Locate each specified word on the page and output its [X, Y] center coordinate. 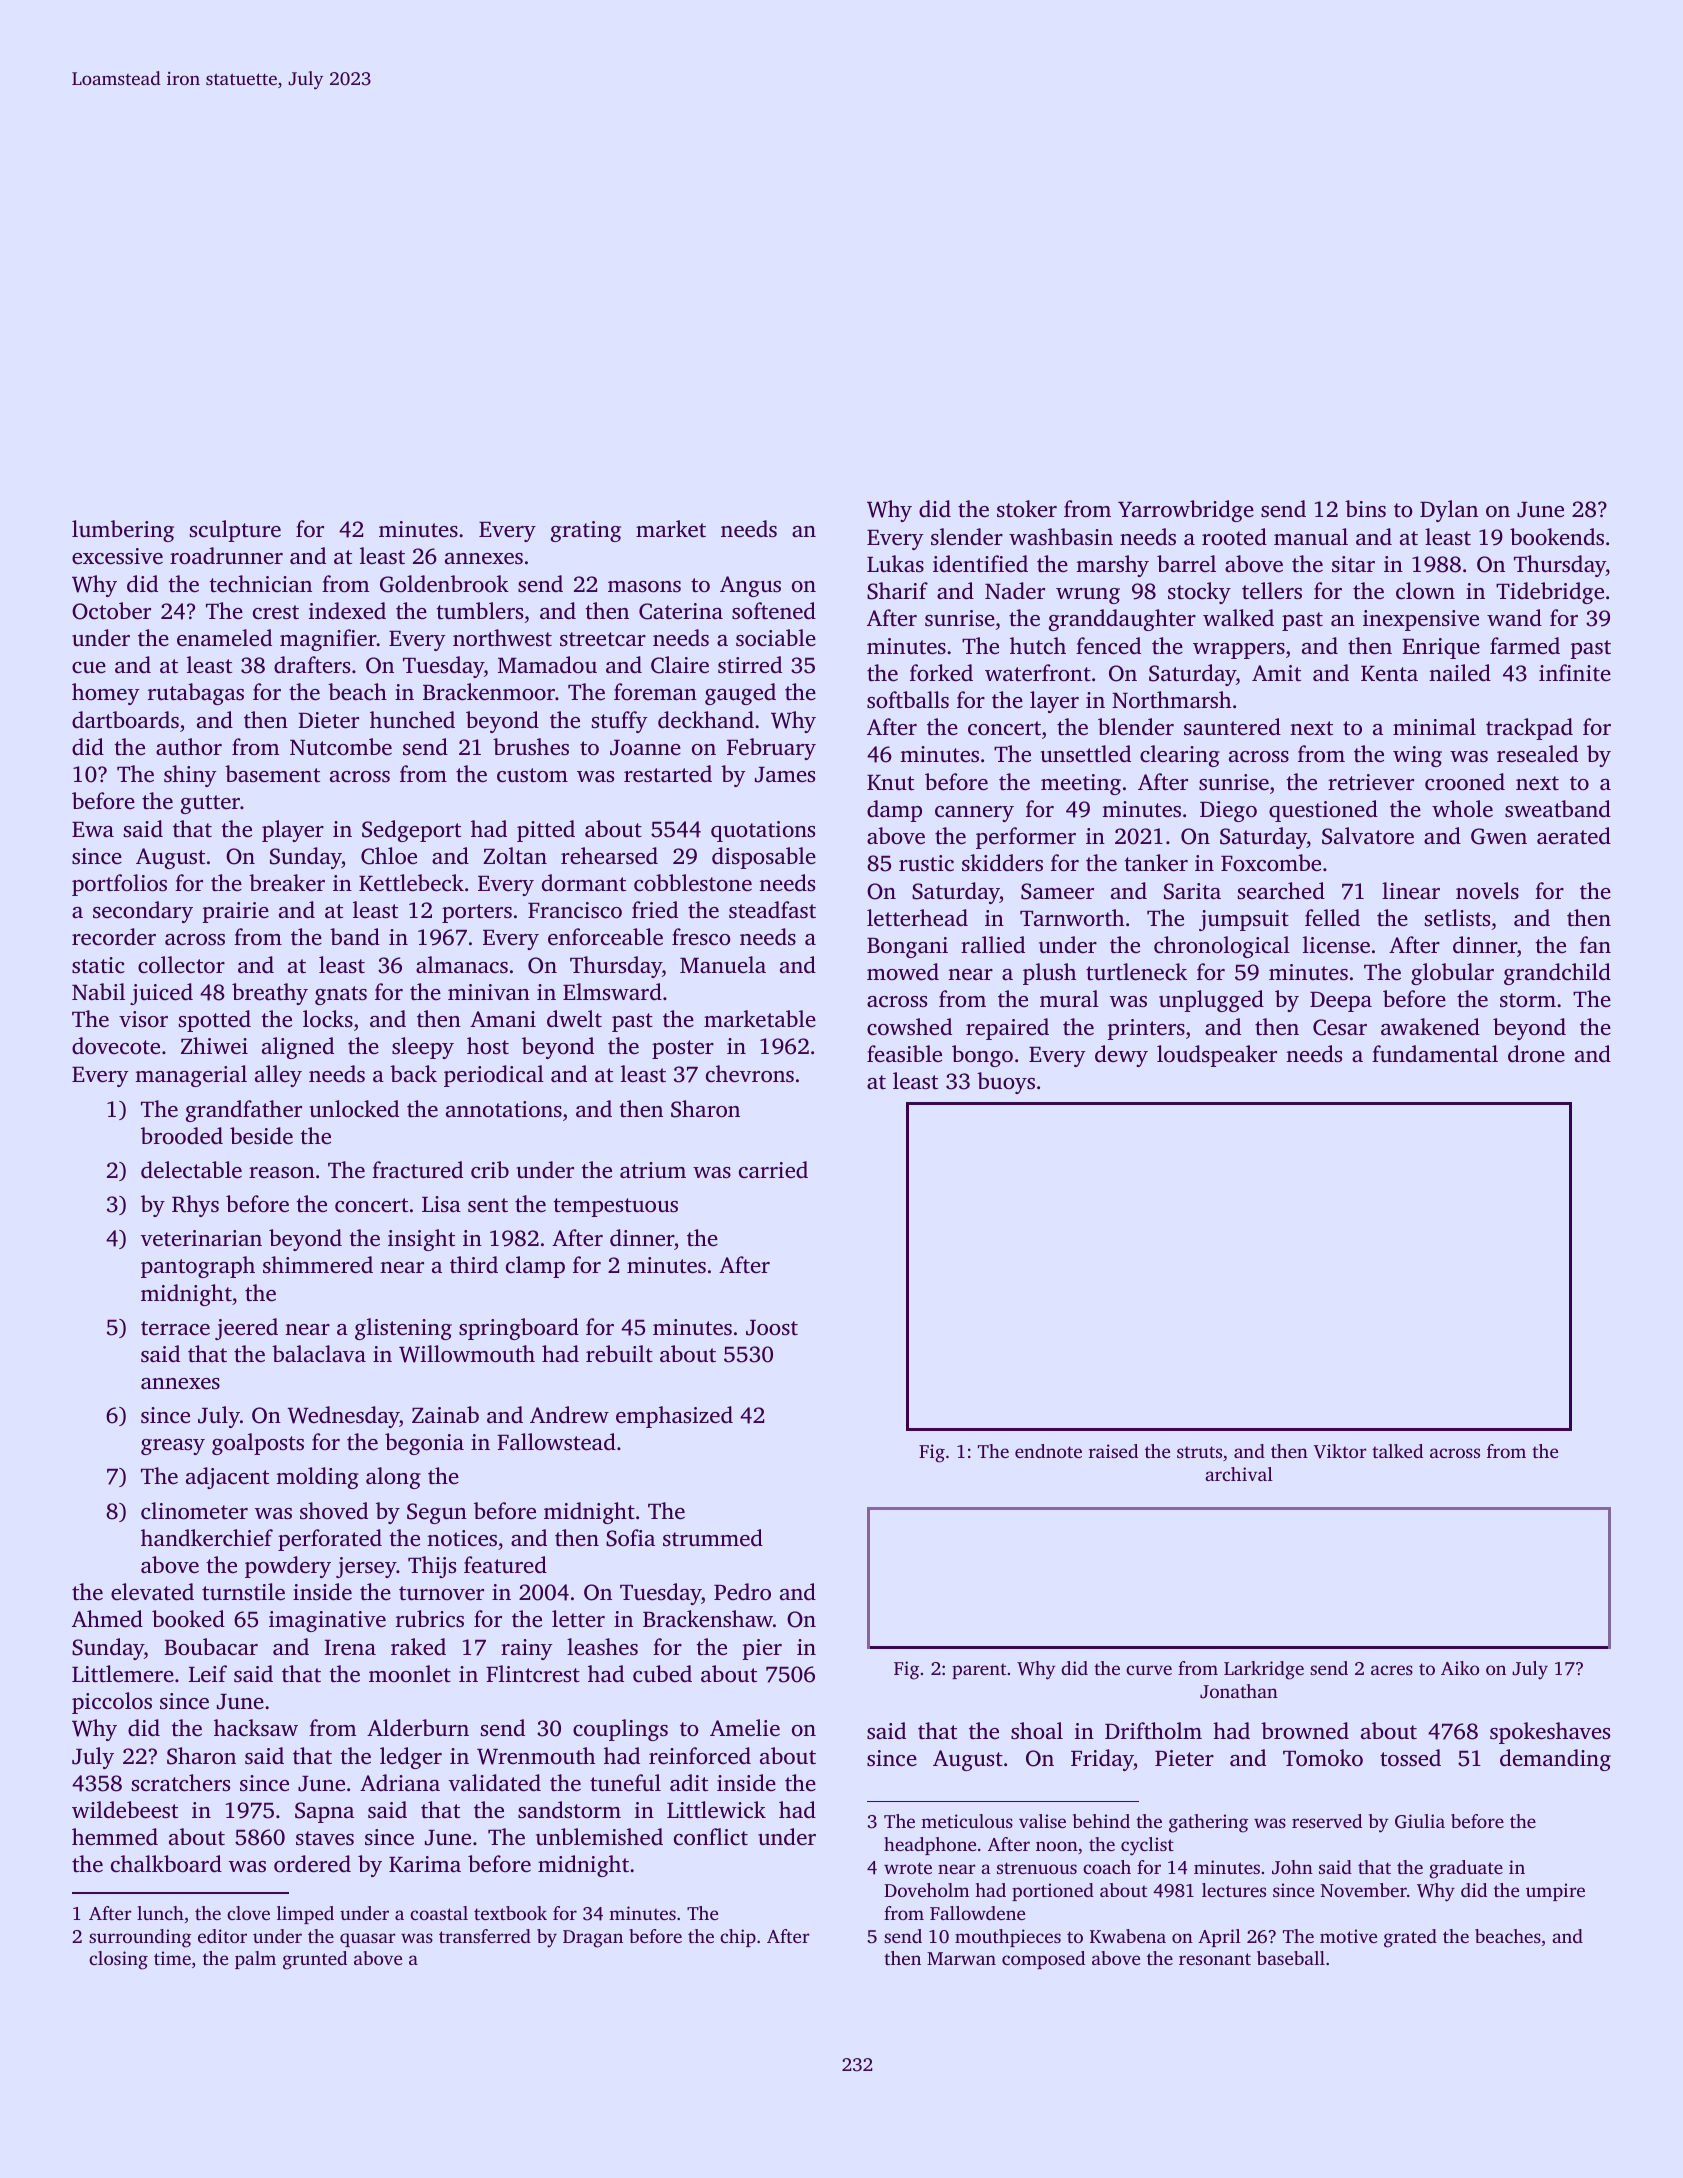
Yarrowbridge [1186, 511]
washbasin [1061, 537]
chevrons [750, 1074]
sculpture [235, 531]
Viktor [1340, 1451]
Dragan [593, 1939]
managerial [191, 1076]
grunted [315, 1960]
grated [1410, 1938]
